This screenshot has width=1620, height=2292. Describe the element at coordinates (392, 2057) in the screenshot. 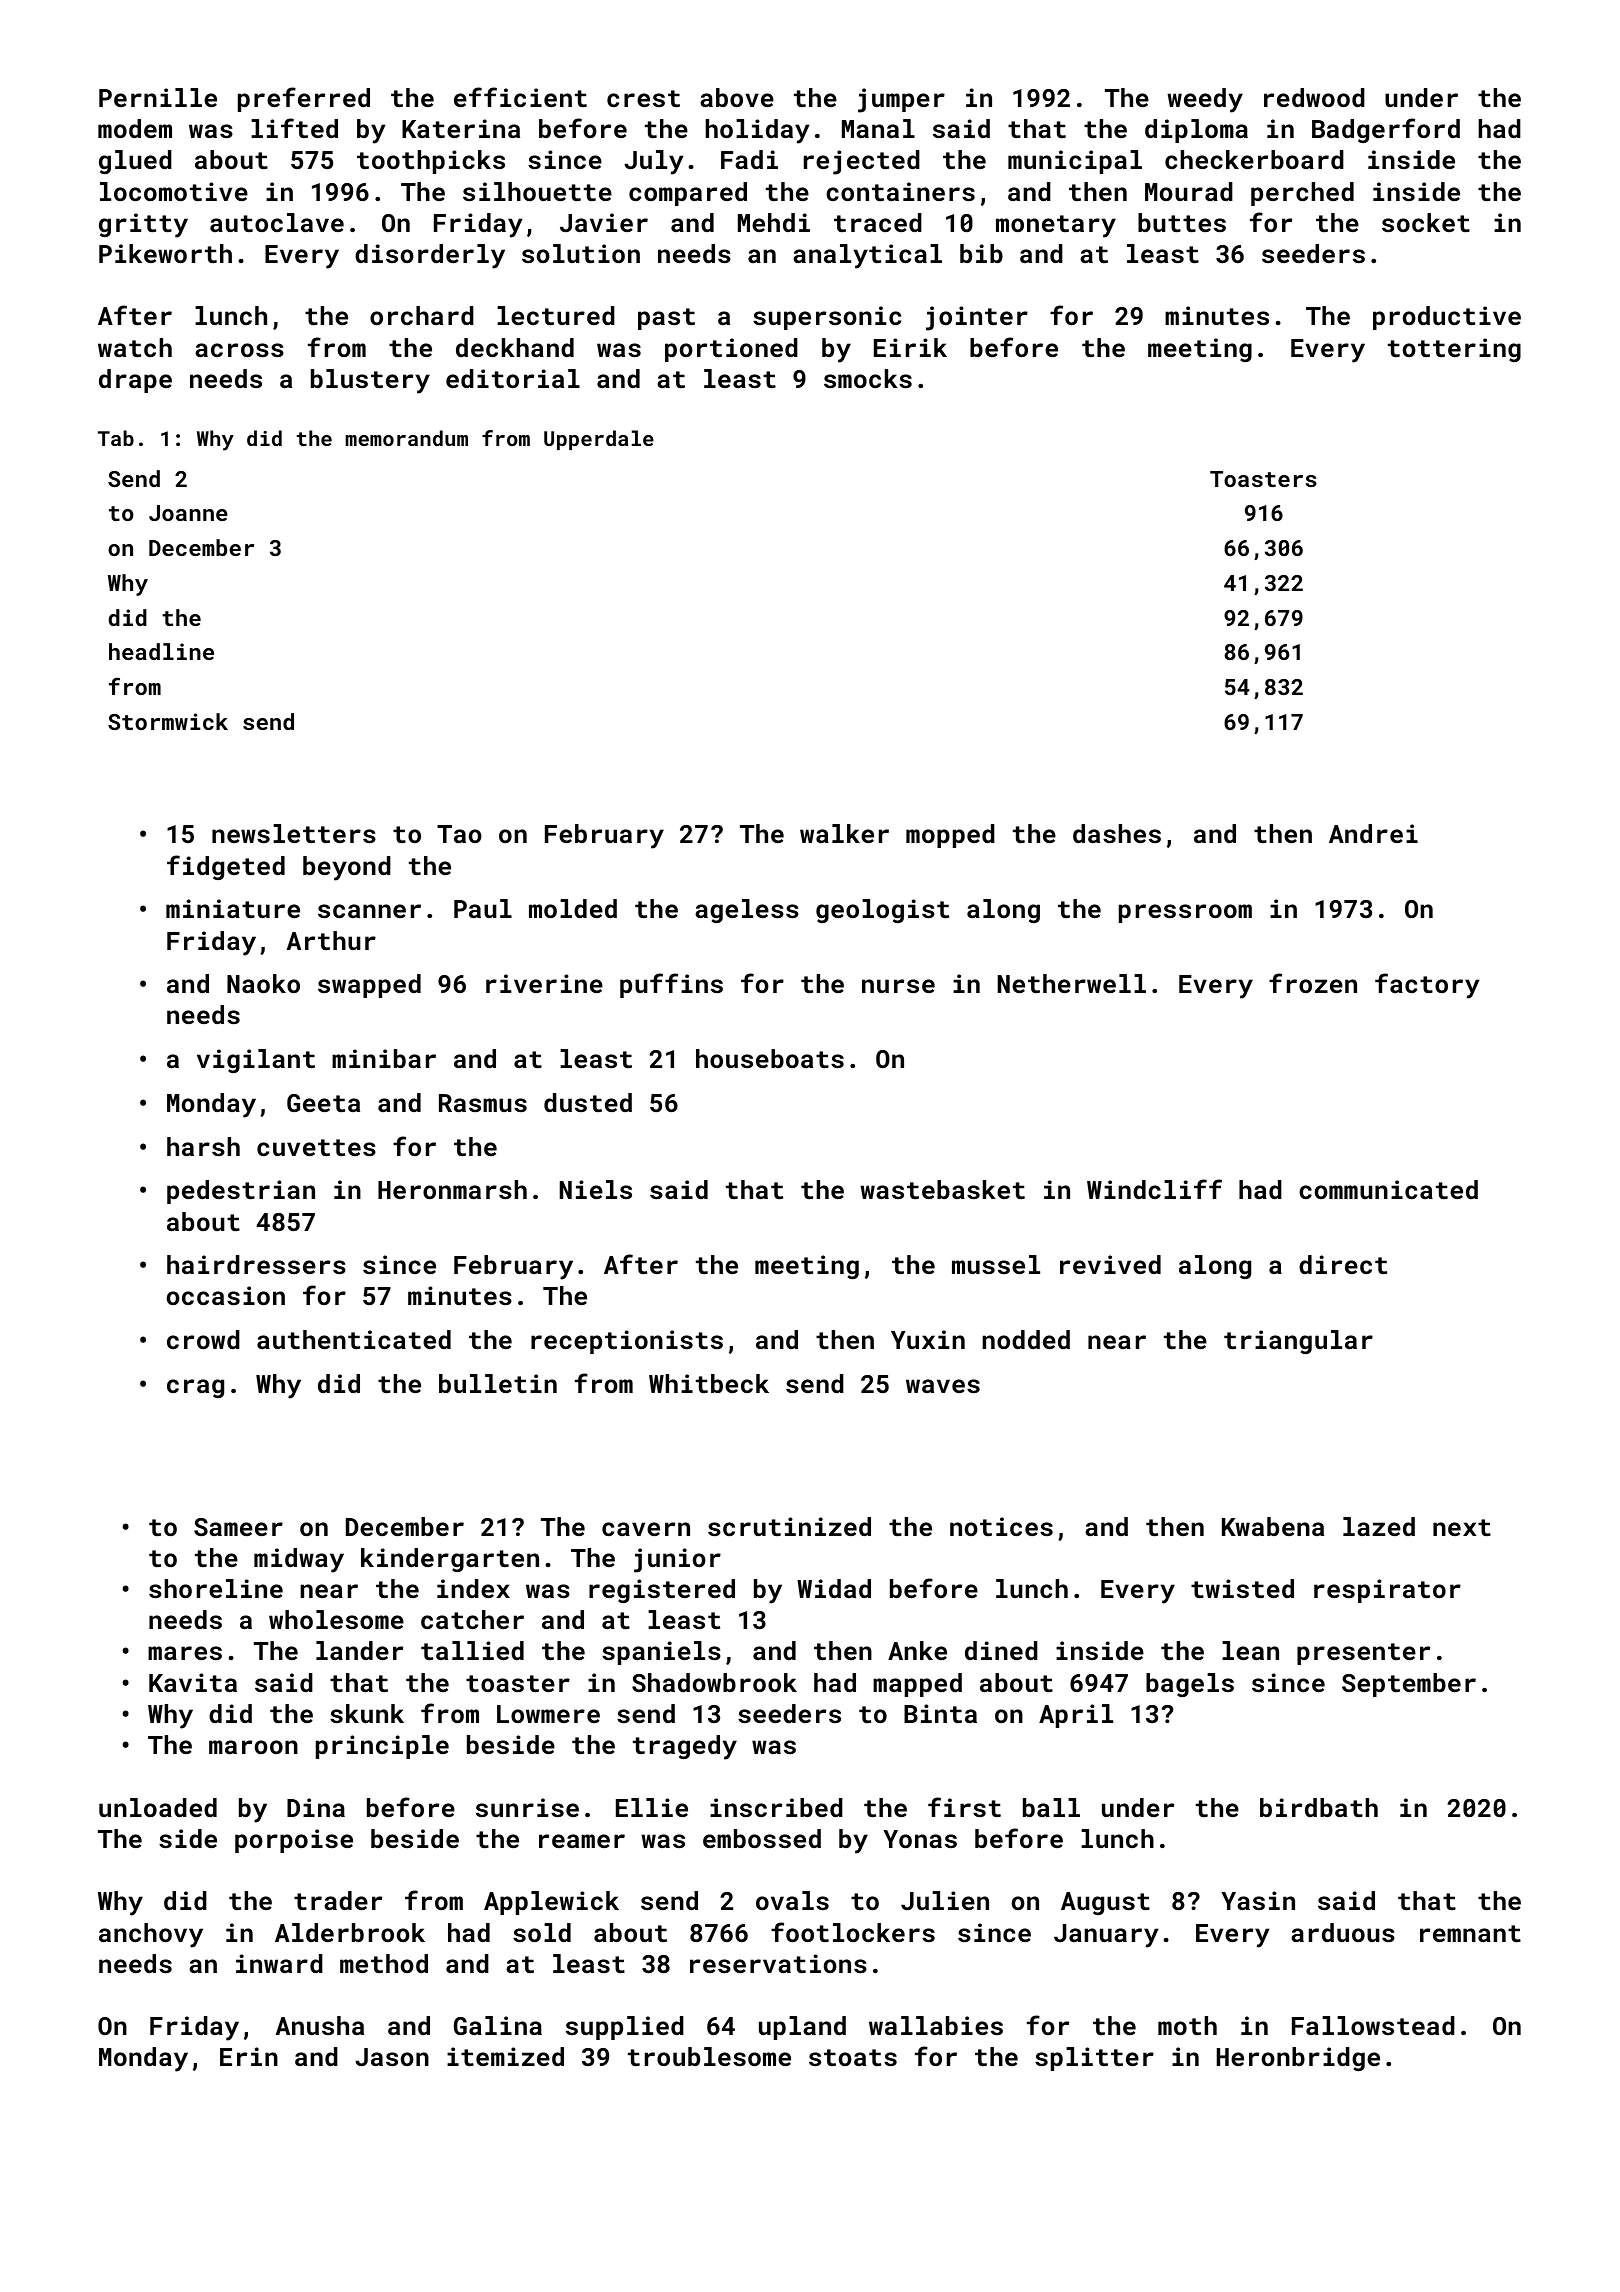

I see `Jason` at that location.
